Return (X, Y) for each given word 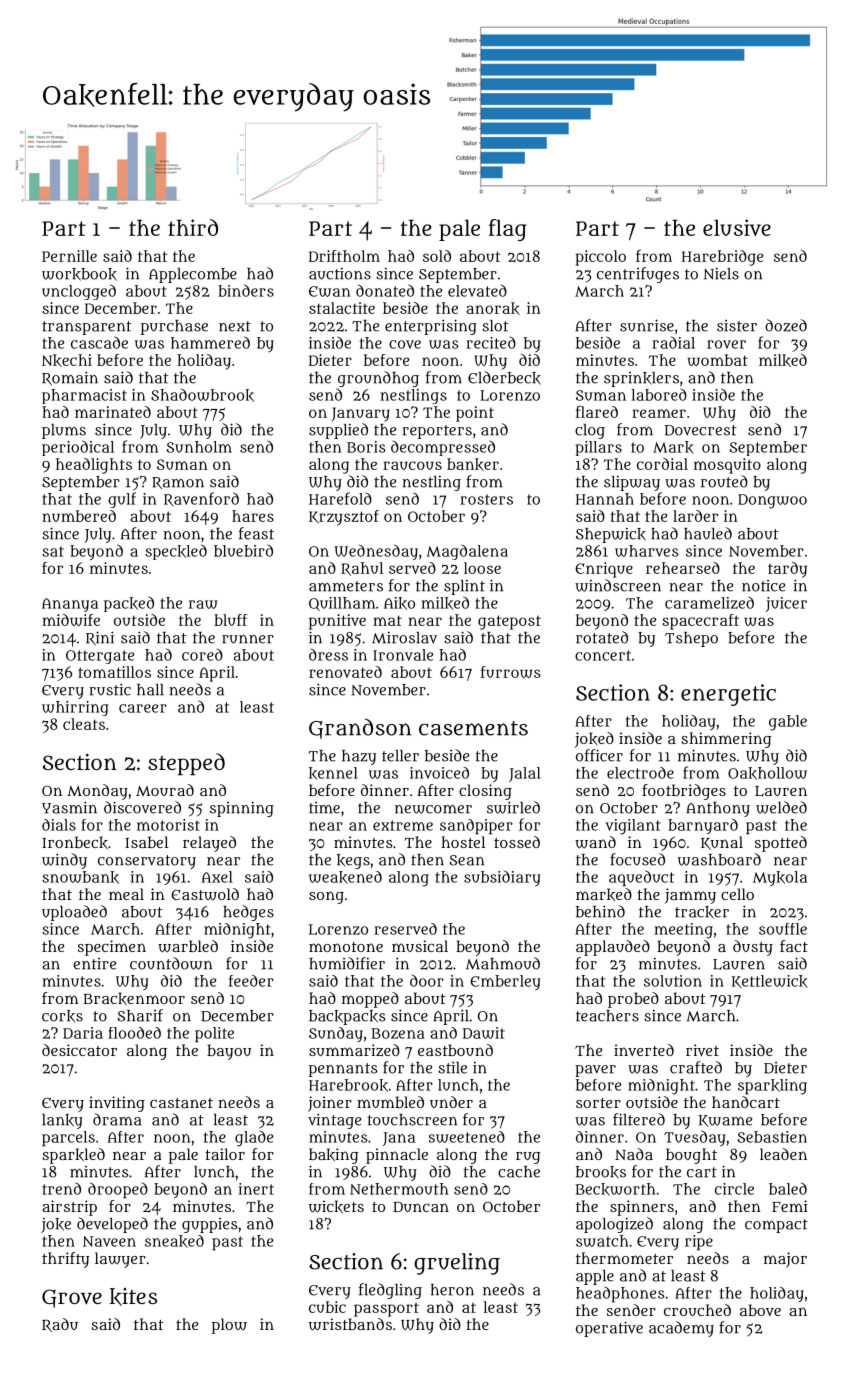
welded (781, 807)
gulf (122, 500)
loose (482, 568)
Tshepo (691, 639)
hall (150, 690)
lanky (62, 1121)
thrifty (65, 1260)
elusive (737, 227)
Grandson (360, 728)
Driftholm (344, 256)
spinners (642, 1208)
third (193, 227)
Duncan (421, 1207)
